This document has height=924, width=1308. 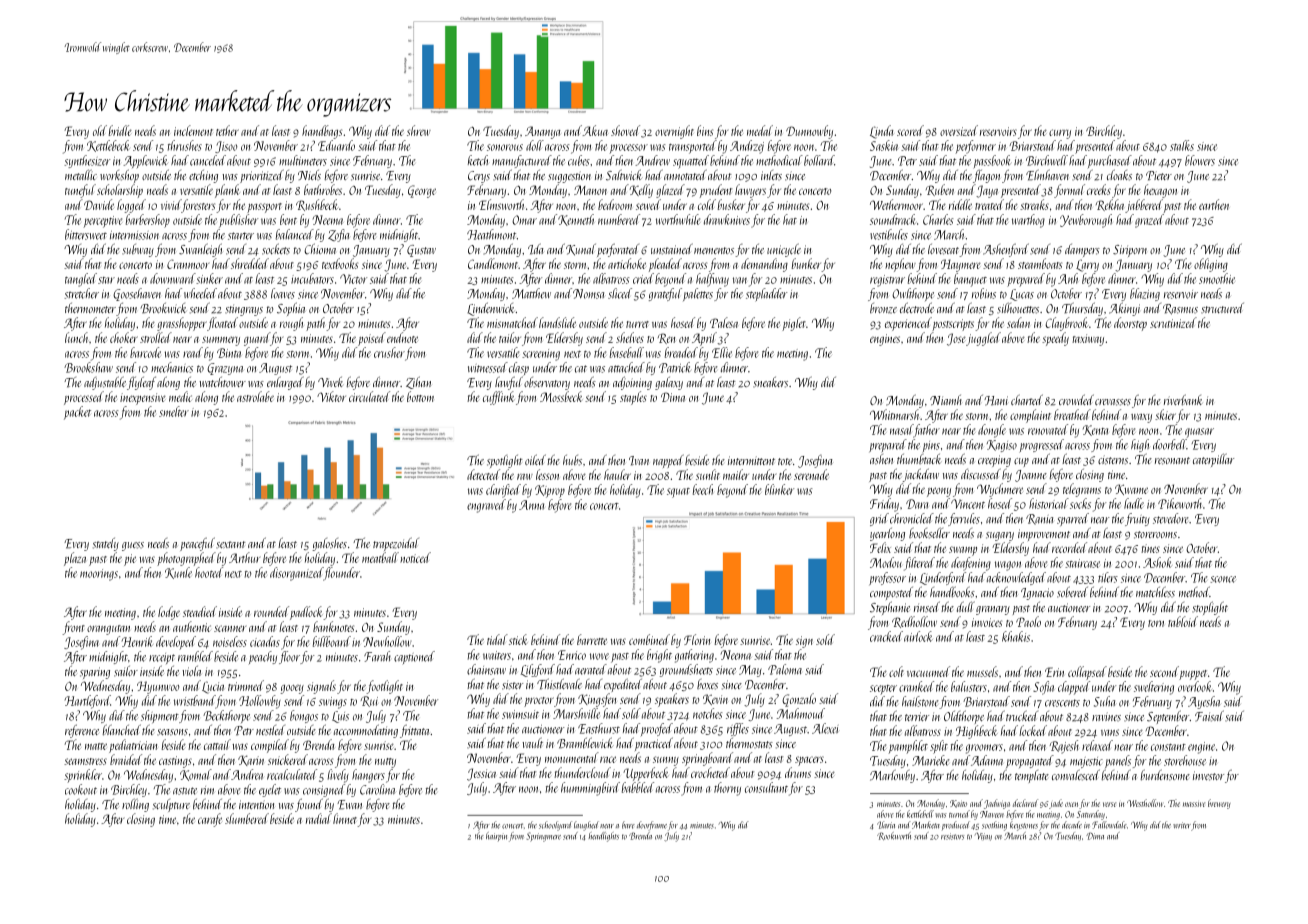 What do you see at coordinates (982, 671) in the document?
I see `mussels` at bounding box center [982, 671].
